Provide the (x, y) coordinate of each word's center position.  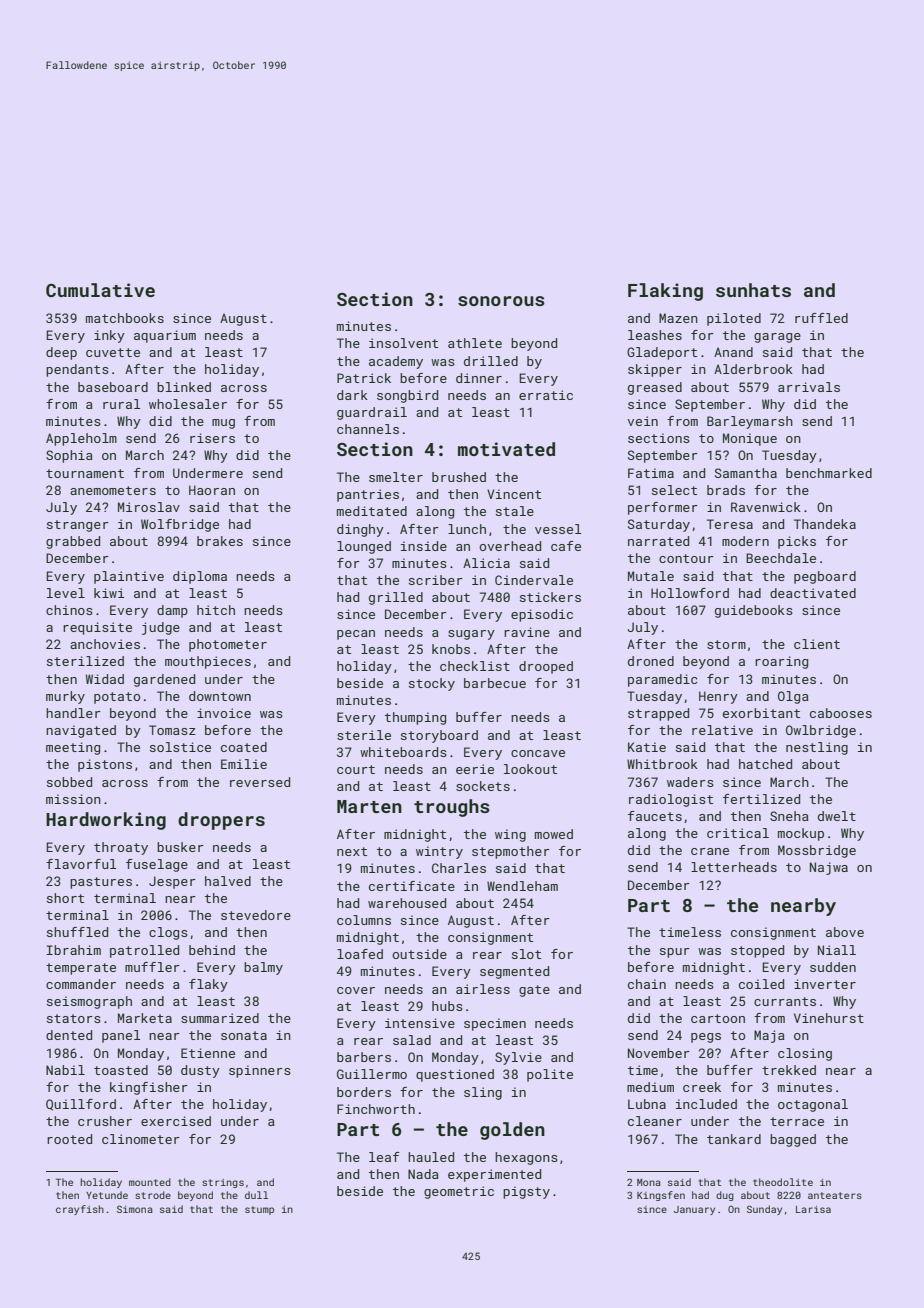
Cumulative (100, 290)
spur (675, 953)
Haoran (212, 490)
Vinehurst (829, 1018)
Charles (459, 868)
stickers (550, 597)
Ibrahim (73, 950)
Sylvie (518, 1058)
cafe (566, 546)
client (817, 644)
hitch (216, 610)
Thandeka (825, 524)
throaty (121, 848)
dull (256, 1195)
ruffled (821, 318)
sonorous (501, 301)
